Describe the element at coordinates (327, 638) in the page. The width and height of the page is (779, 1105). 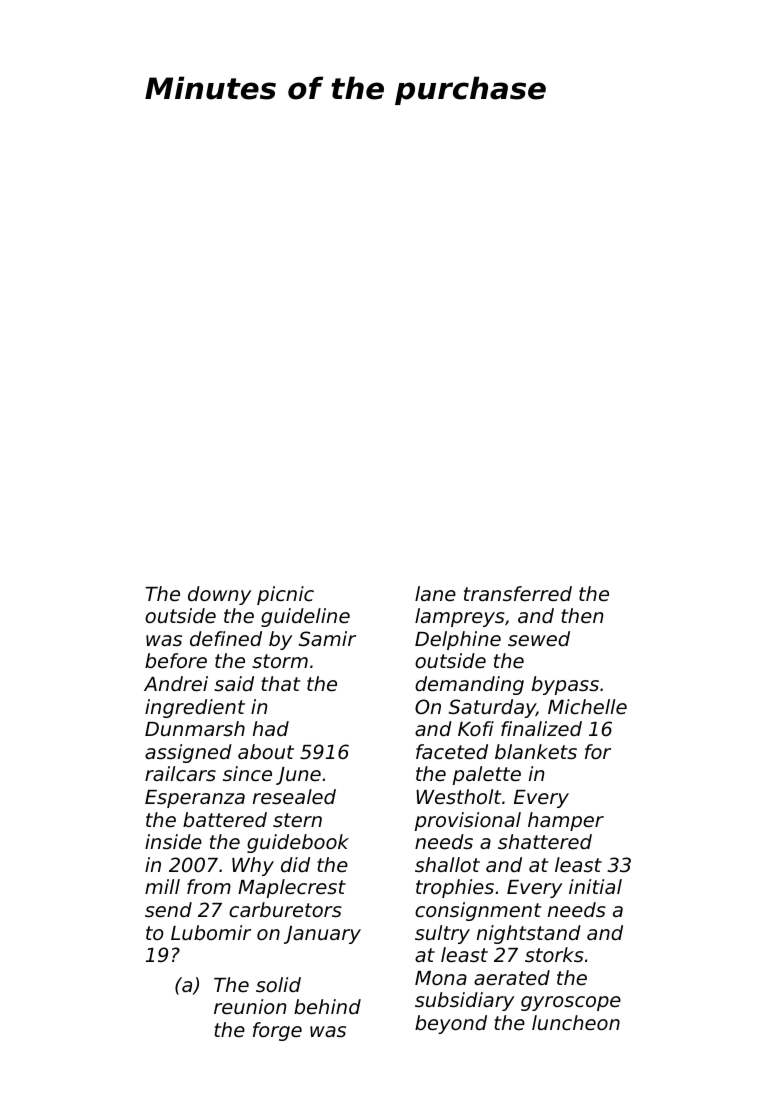
I see `Samir` at that location.
